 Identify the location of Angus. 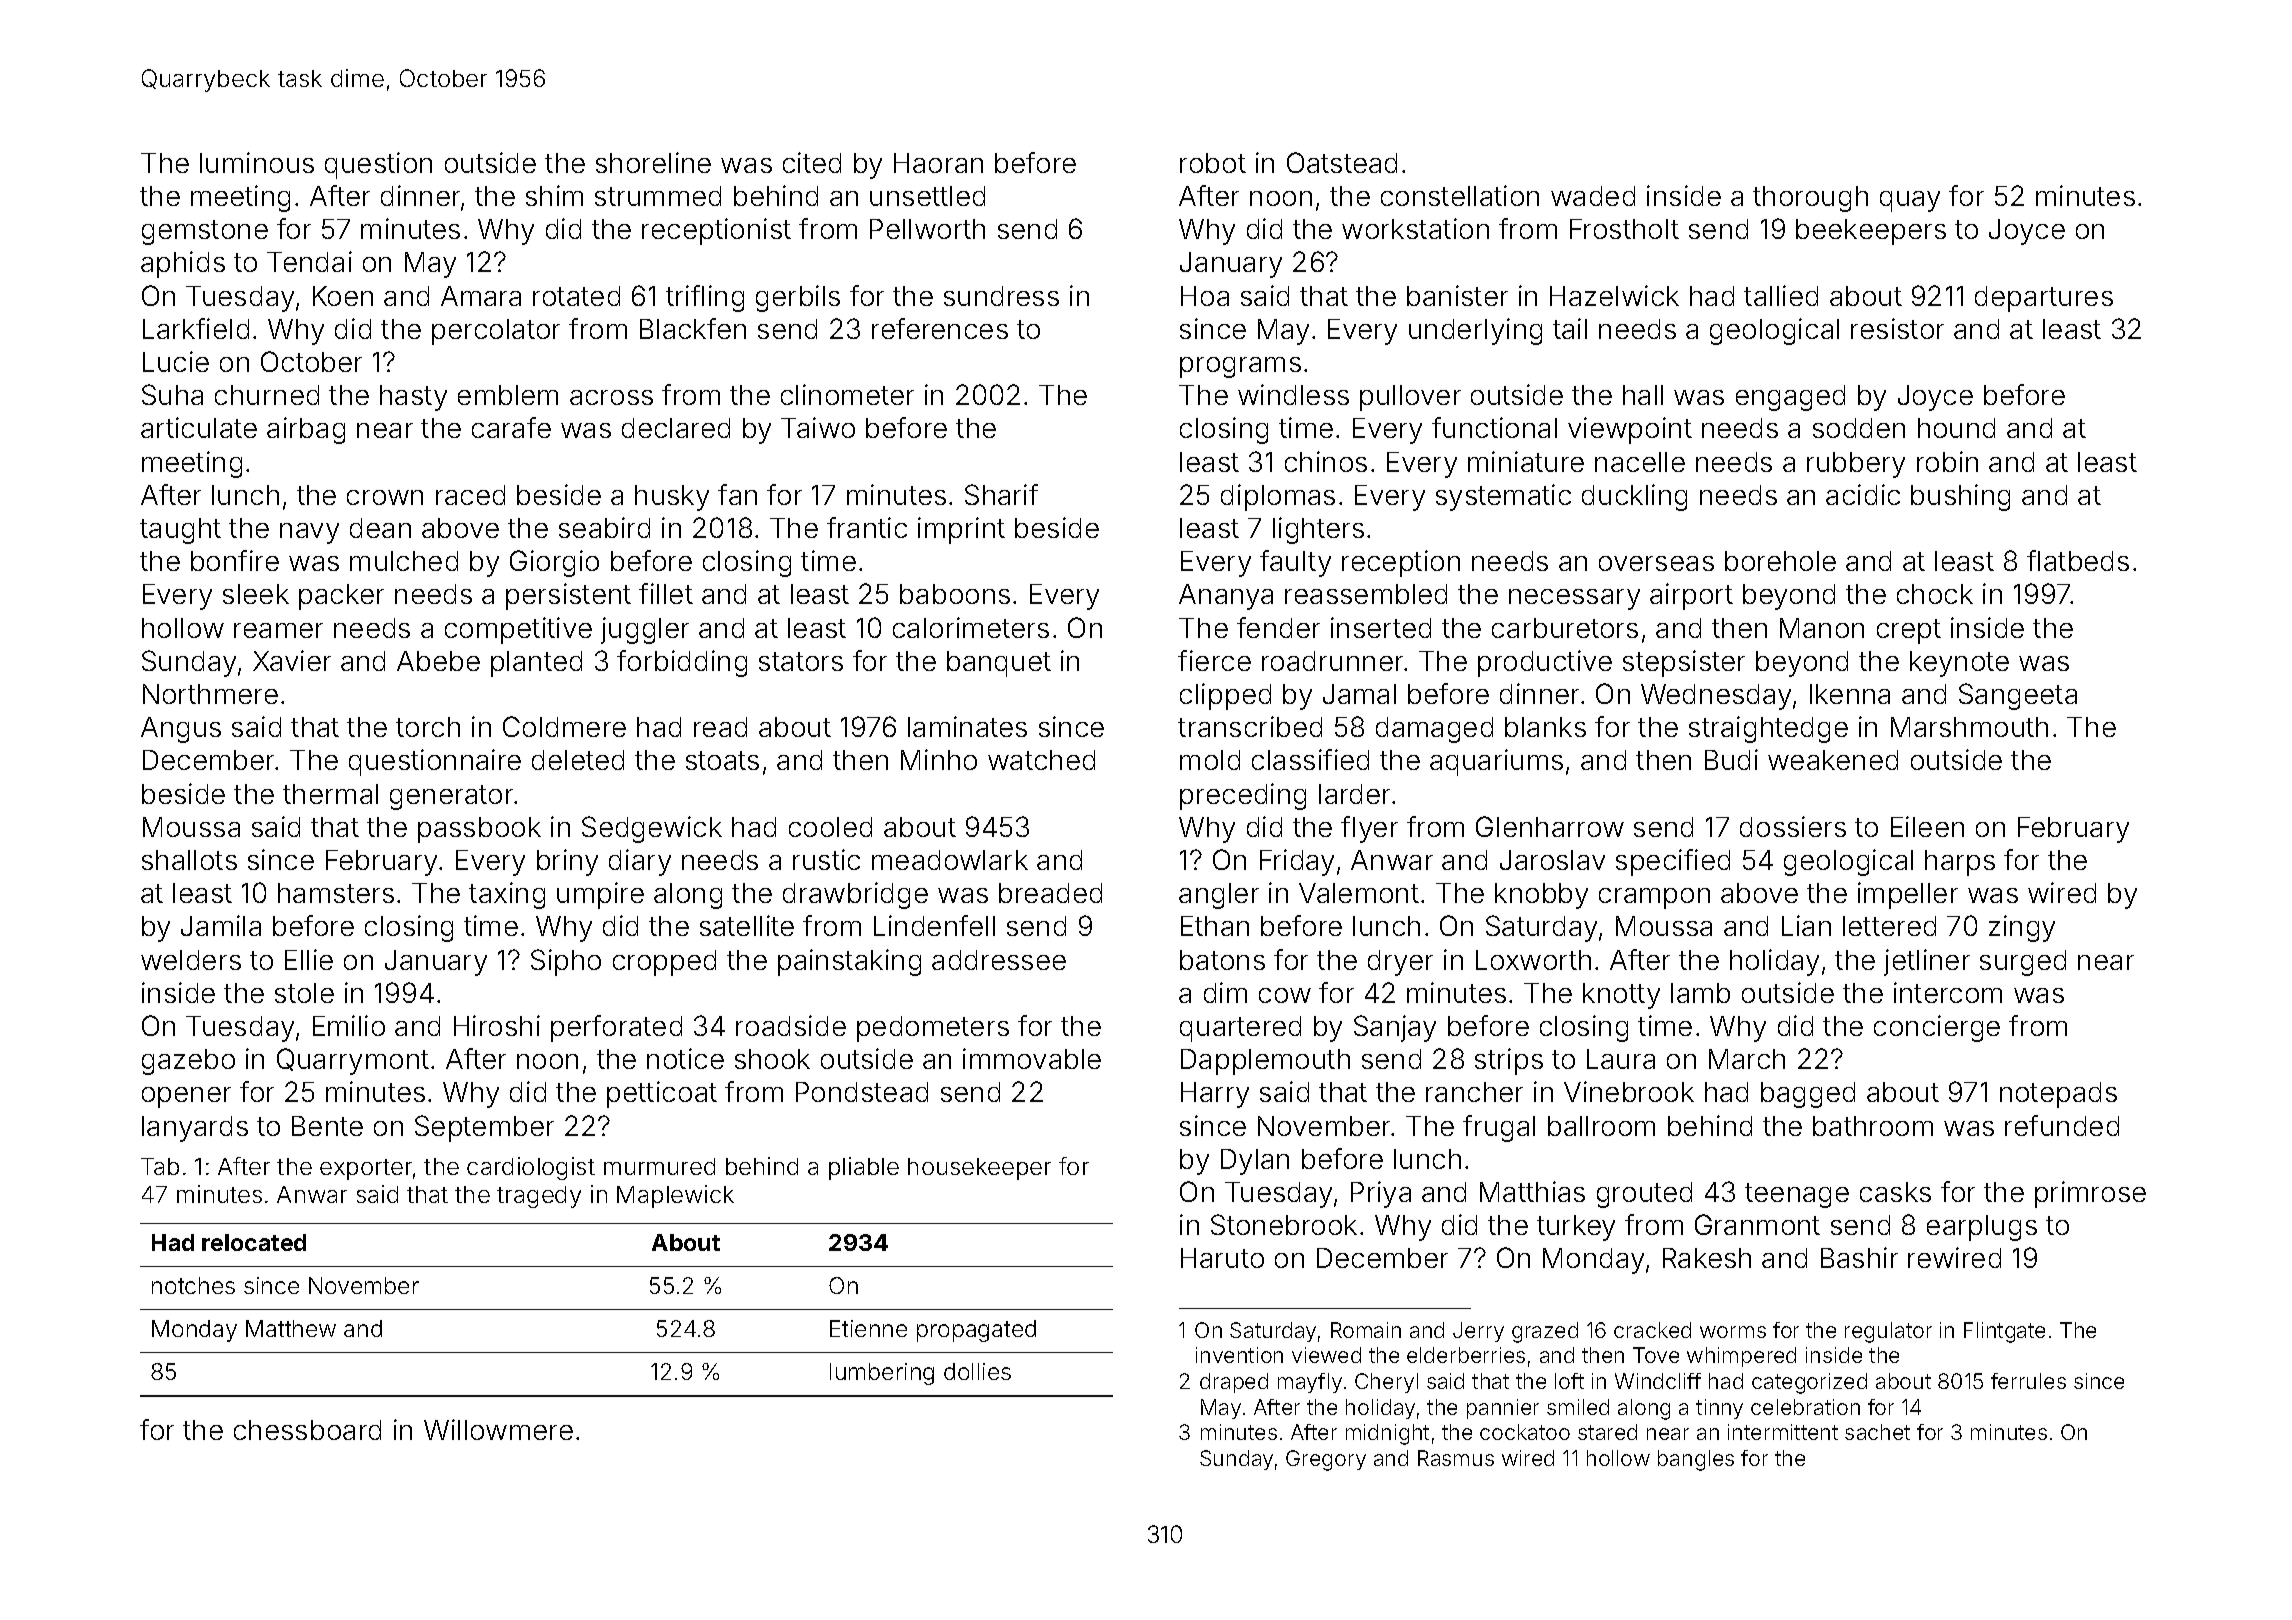
(181, 730).
